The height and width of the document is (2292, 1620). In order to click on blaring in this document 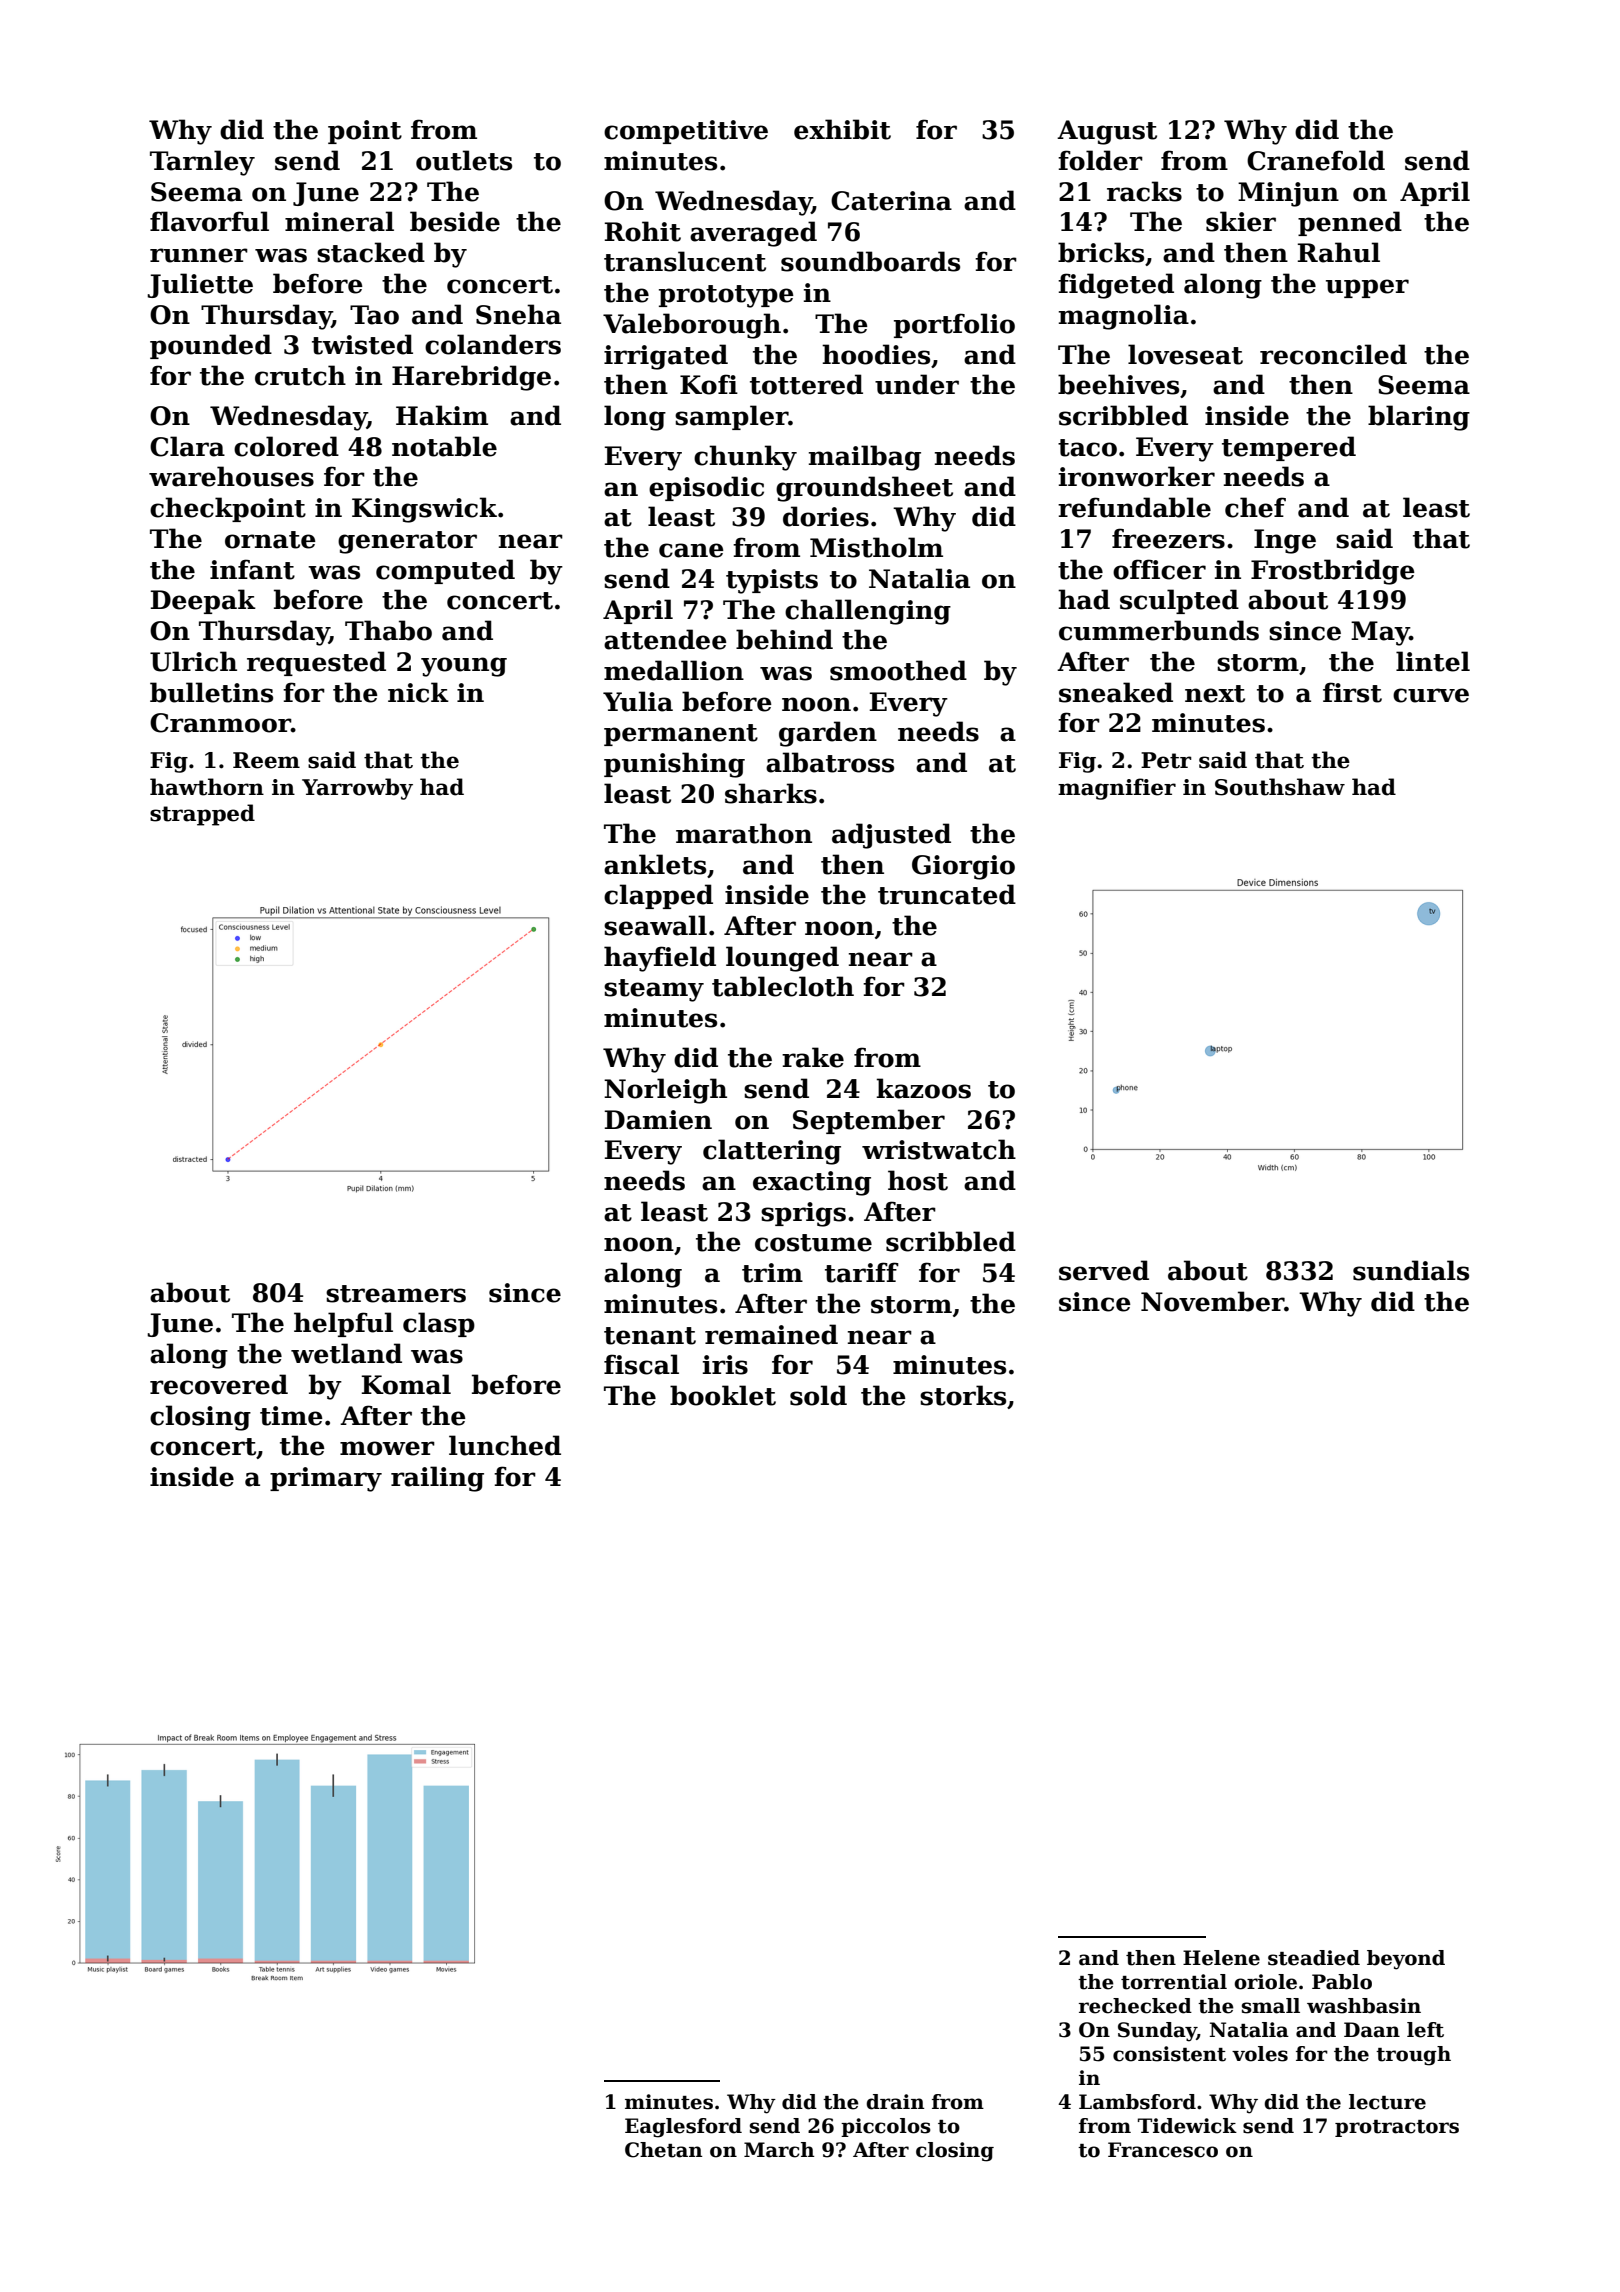, I will do `click(1419, 418)`.
